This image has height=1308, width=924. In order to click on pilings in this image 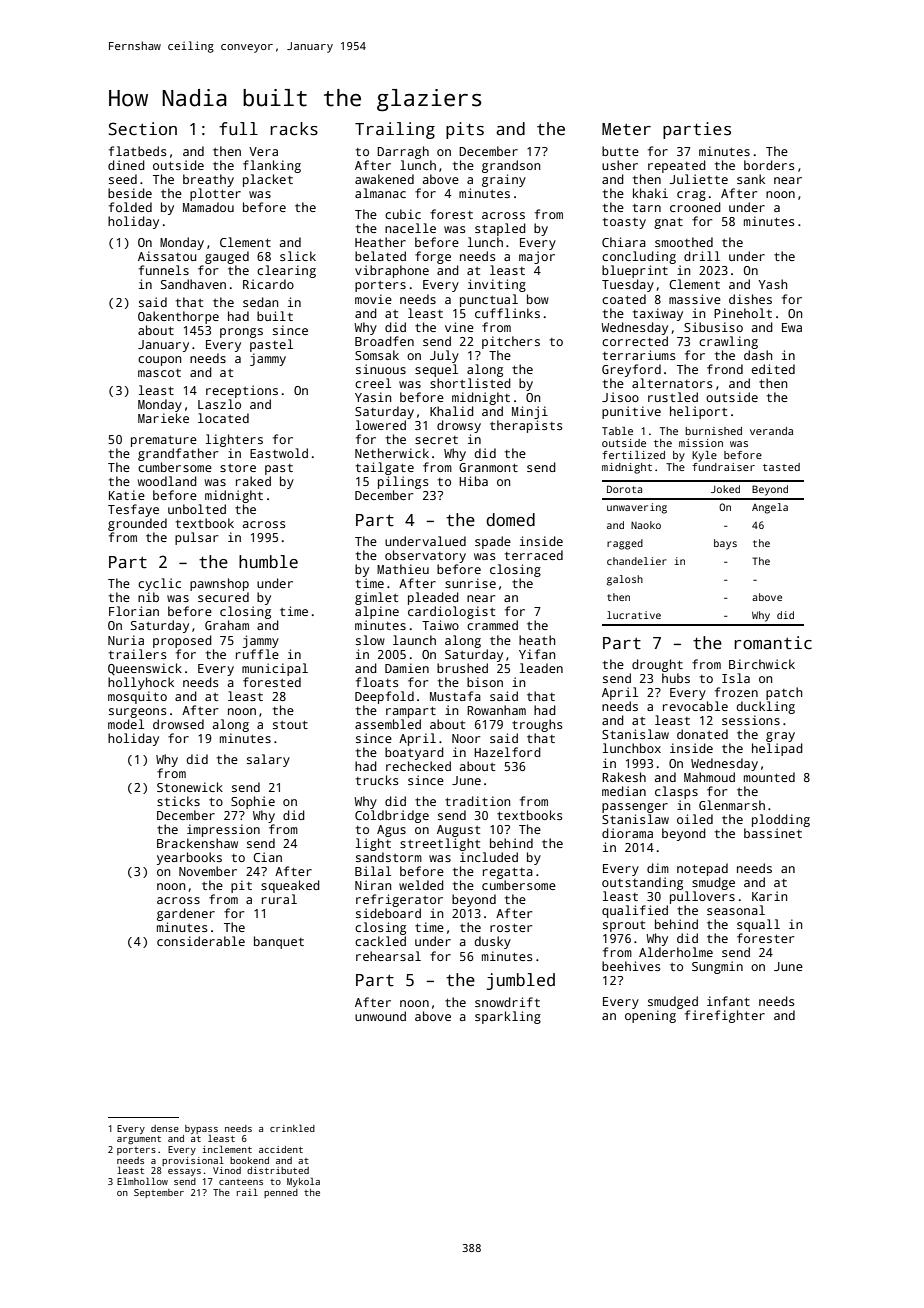, I will do `click(403, 482)`.
